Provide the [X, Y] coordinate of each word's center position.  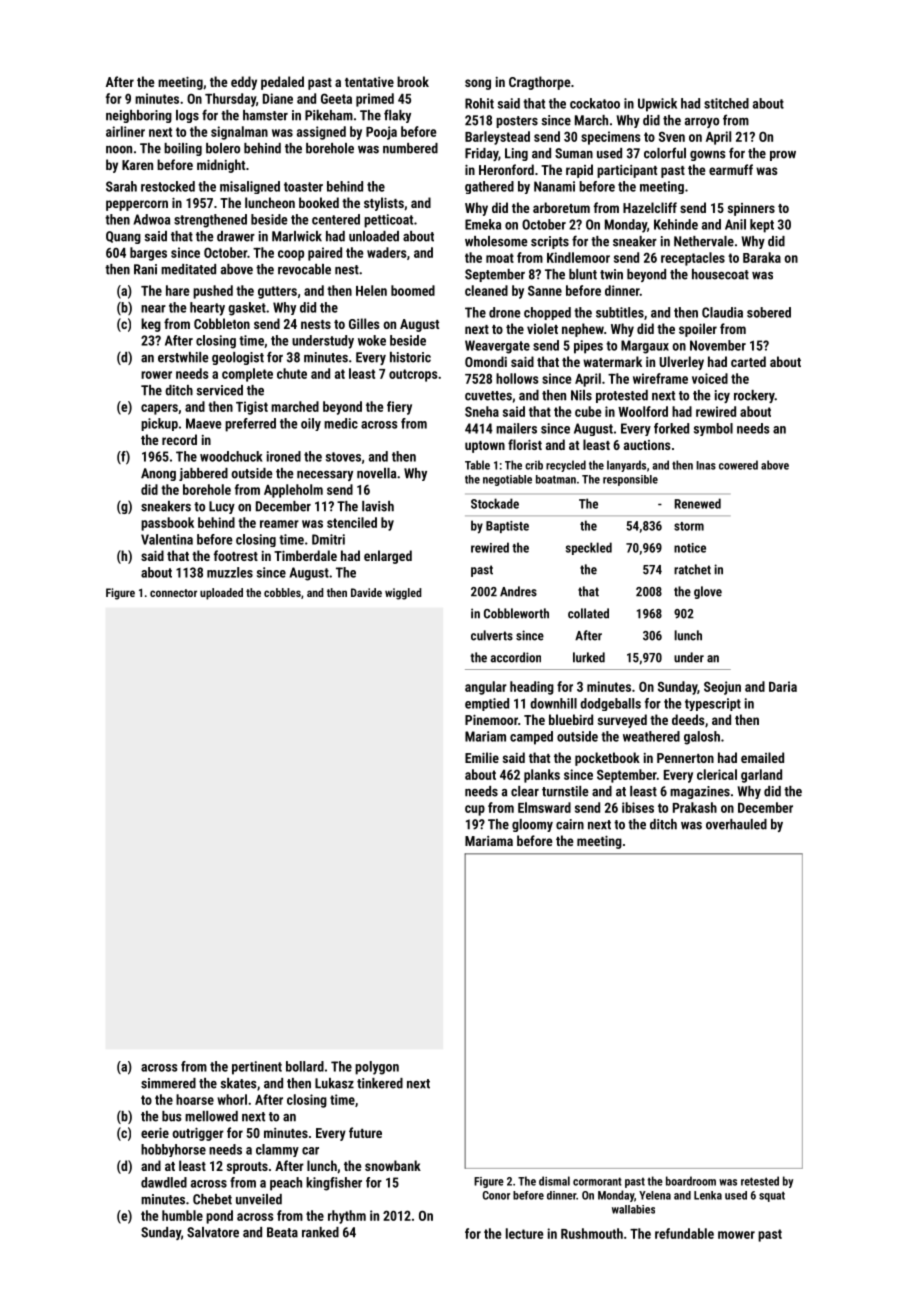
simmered [168, 1083]
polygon [377, 1068]
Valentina [167, 539]
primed [375, 100]
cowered [738, 465]
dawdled [164, 1182]
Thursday [230, 100]
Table [477, 465]
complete [247, 375]
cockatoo [595, 103]
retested [760, 1181]
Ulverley [681, 363]
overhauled [736, 824]
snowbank [393, 1165]
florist [525, 444]
